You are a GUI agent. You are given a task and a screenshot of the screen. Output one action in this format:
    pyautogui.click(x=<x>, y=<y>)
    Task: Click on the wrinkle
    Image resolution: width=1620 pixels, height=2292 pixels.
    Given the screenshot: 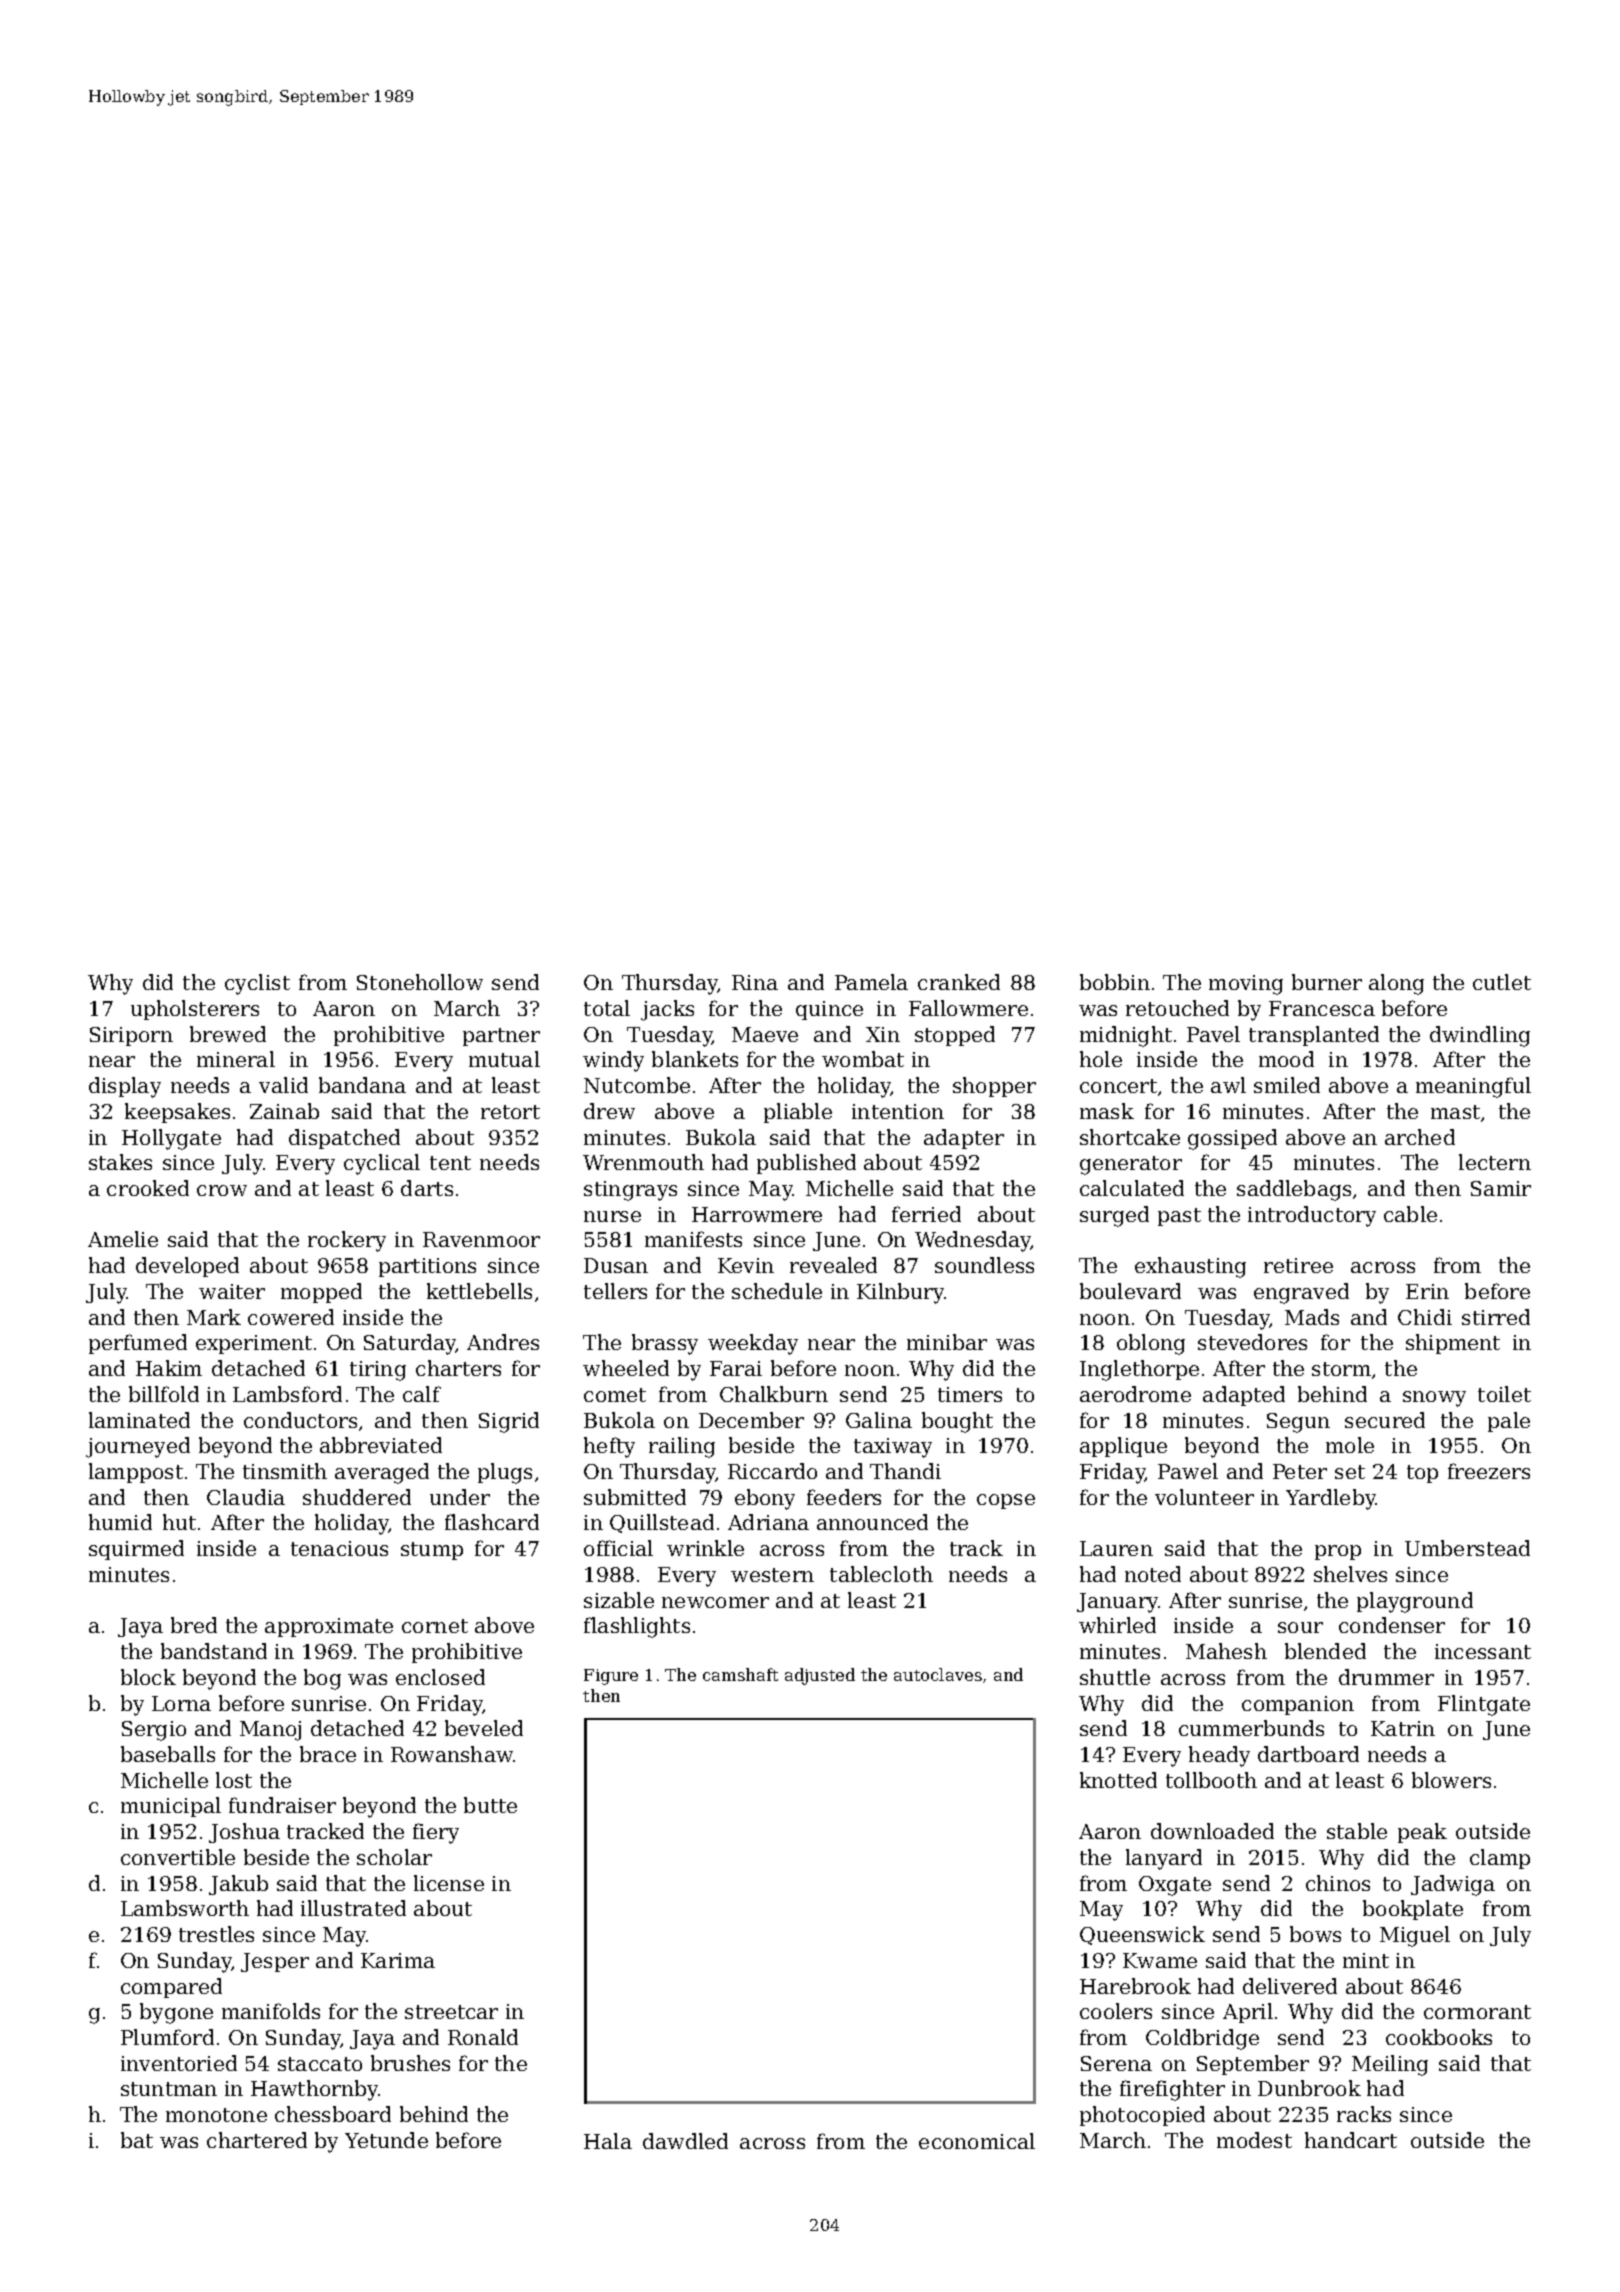 What is the action you would take?
    pyautogui.click(x=705, y=1548)
